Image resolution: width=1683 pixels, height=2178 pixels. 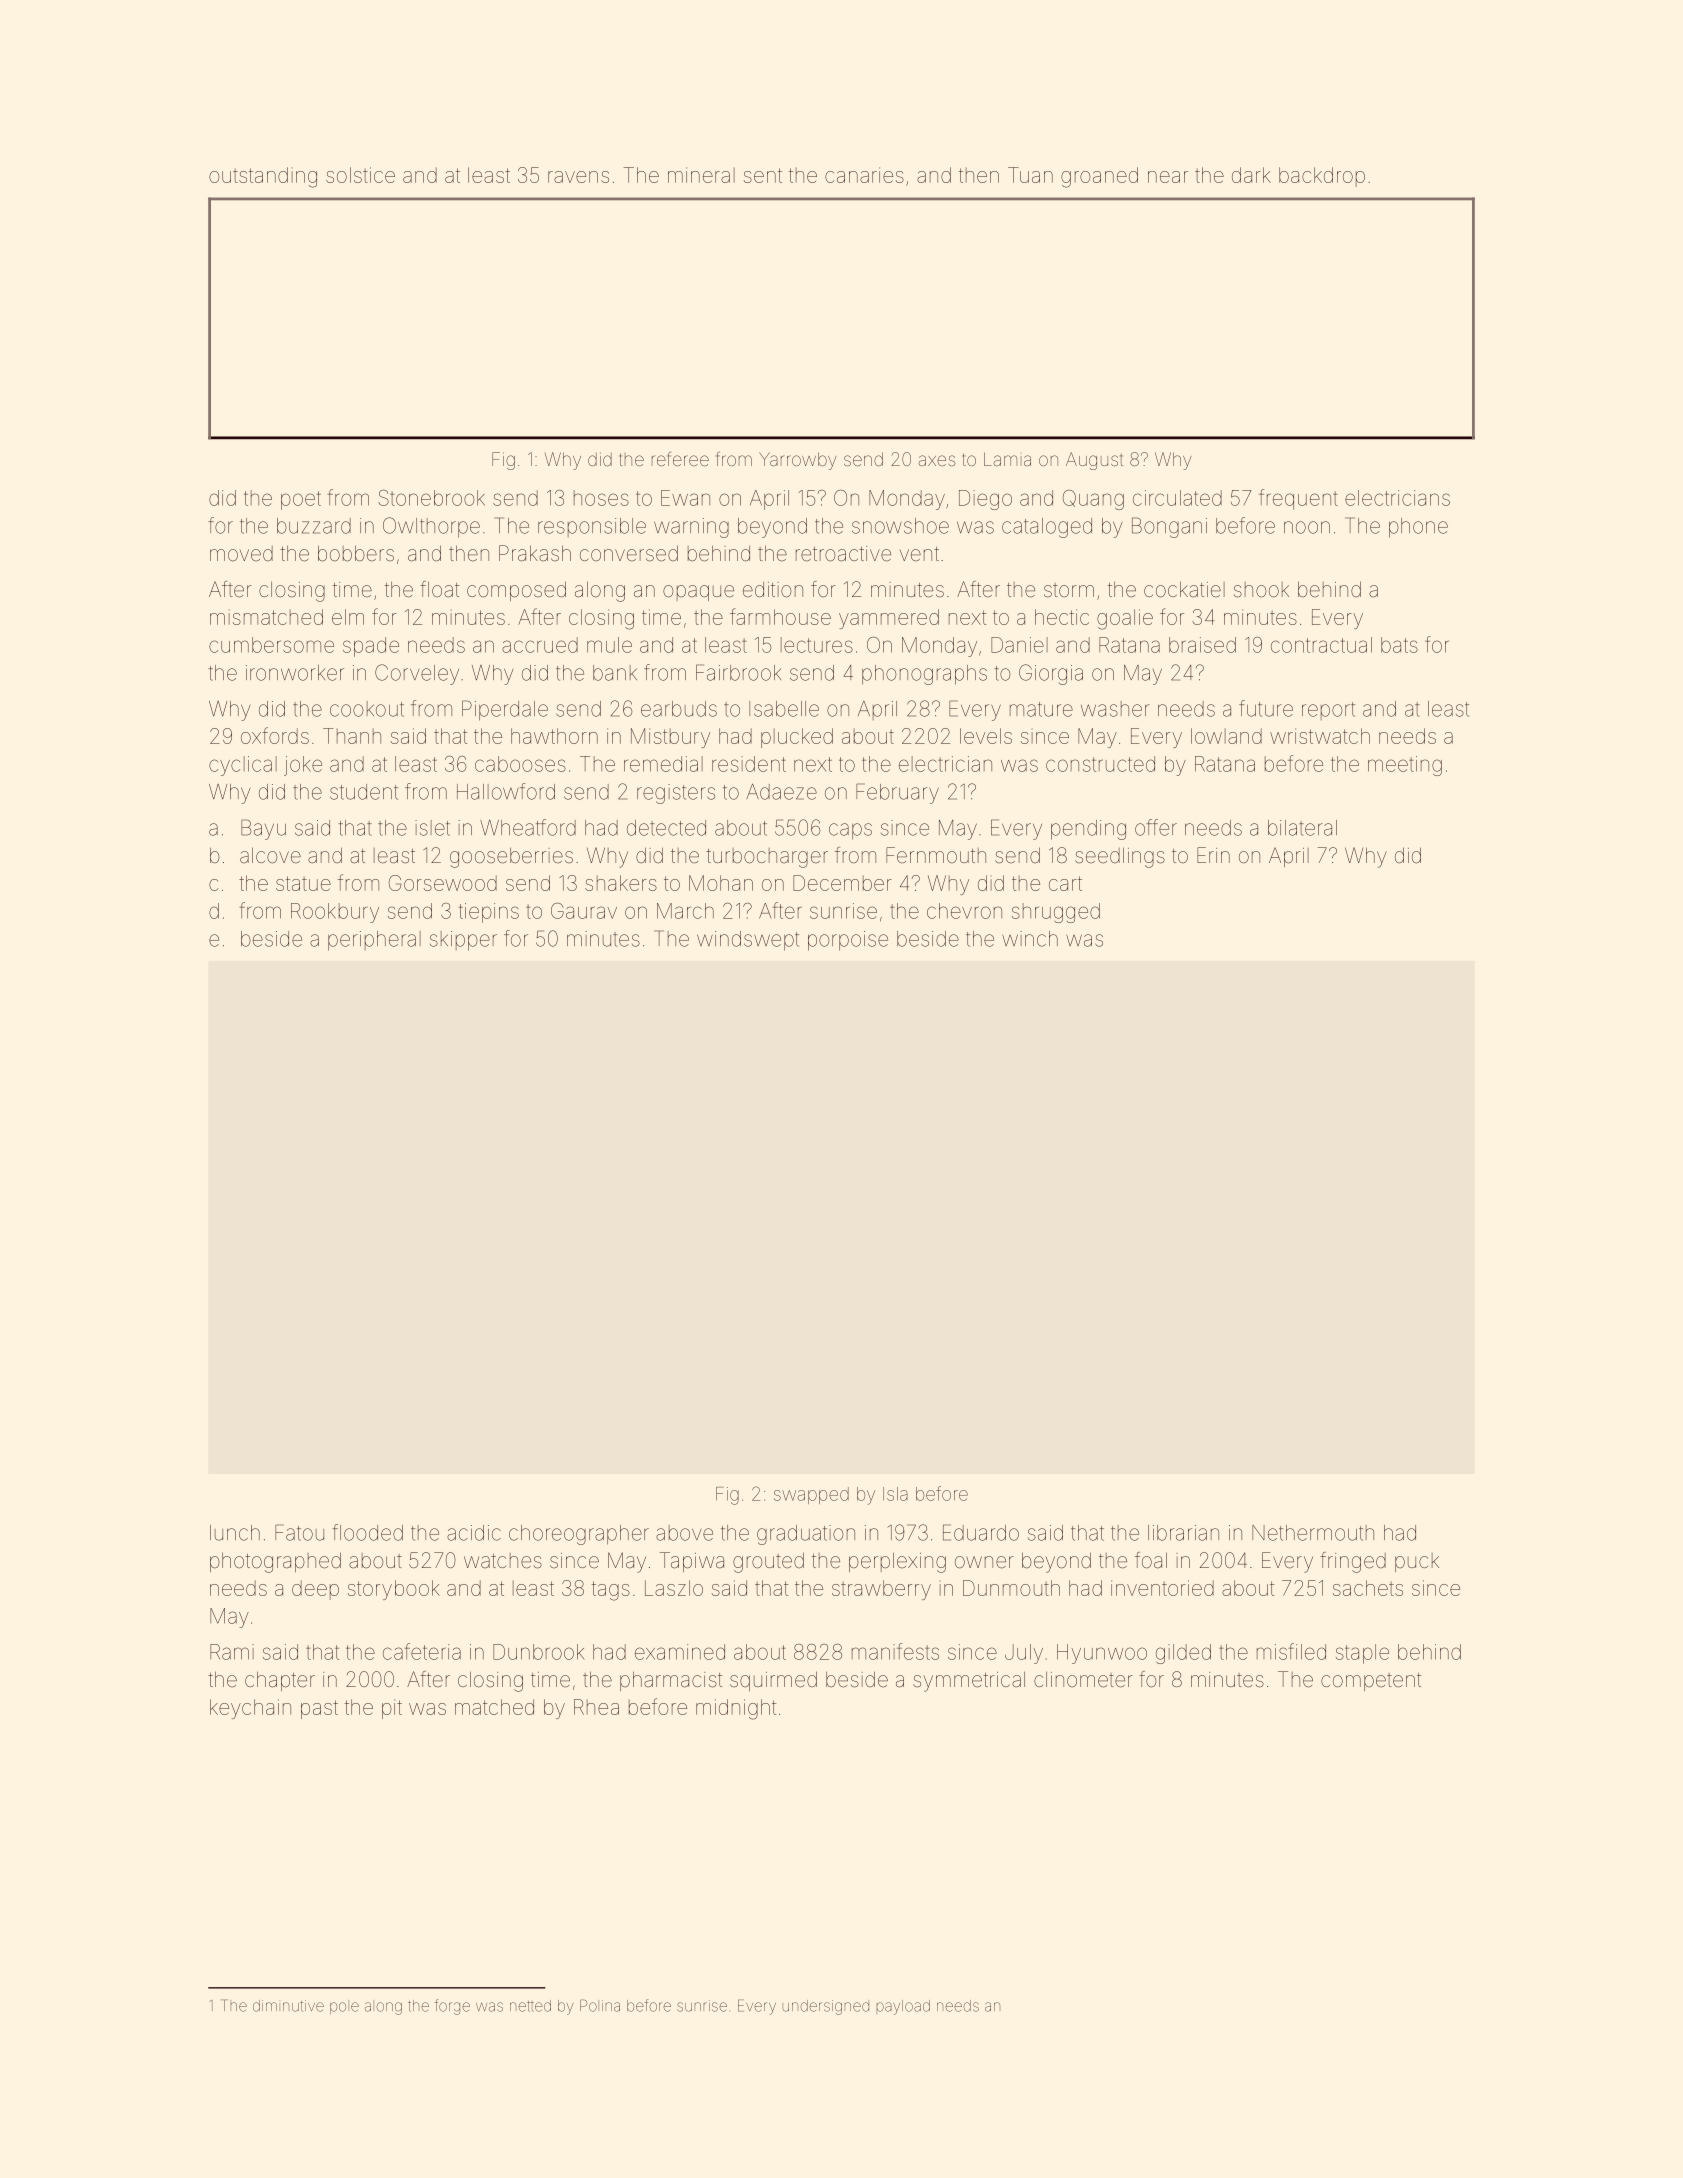 What do you see at coordinates (1047, 528) in the screenshot?
I see `cataloged` at bounding box center [1047, 528].
